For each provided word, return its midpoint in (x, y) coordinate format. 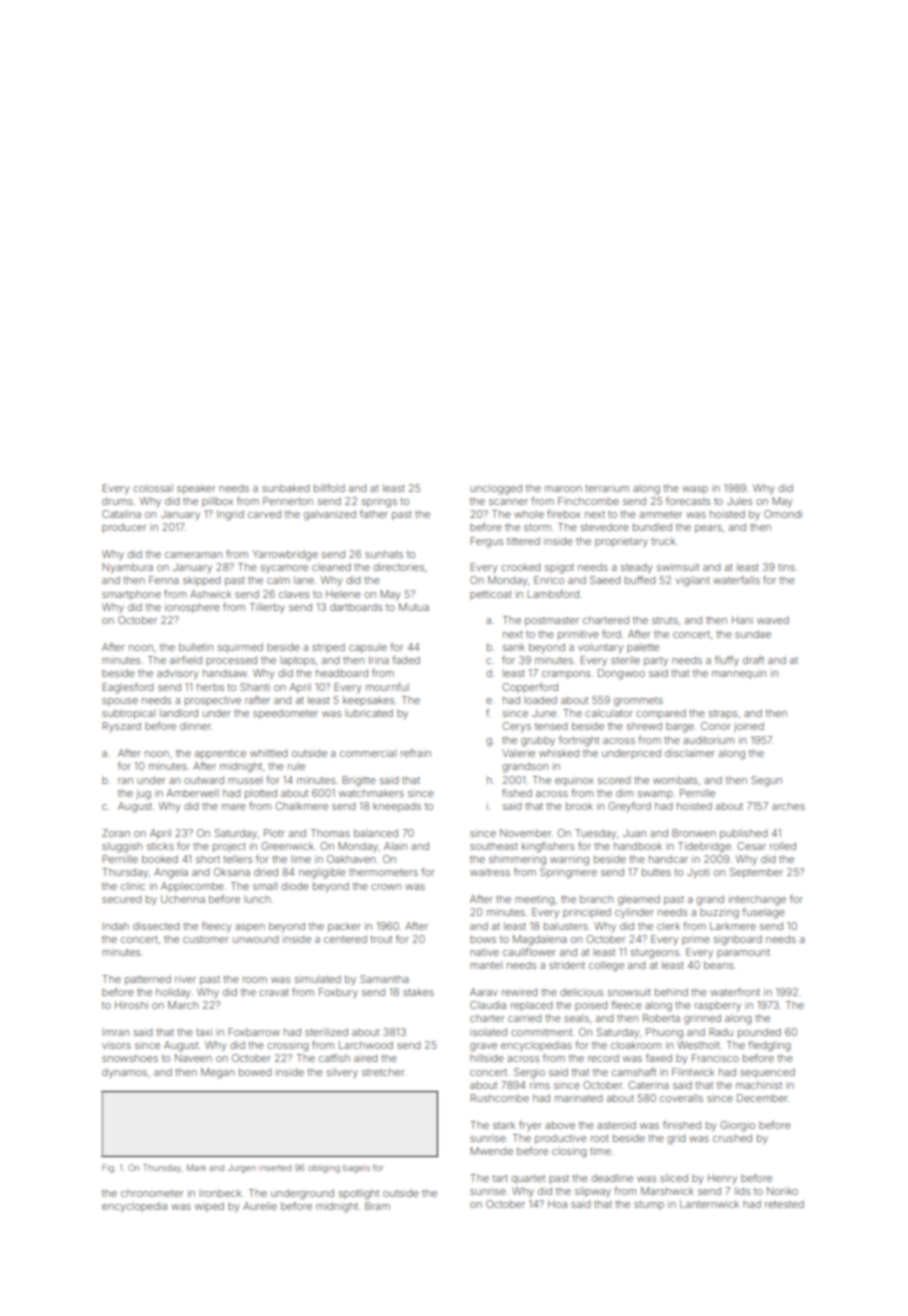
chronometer (152, 1193)
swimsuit (678, 567)
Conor (716, 726)
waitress (490, 872)
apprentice (220, 754)
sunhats (384, 554)
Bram (377, 1206)
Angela (171, 873)
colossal (153, 488)
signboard (738, 940)
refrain (416, 753)
